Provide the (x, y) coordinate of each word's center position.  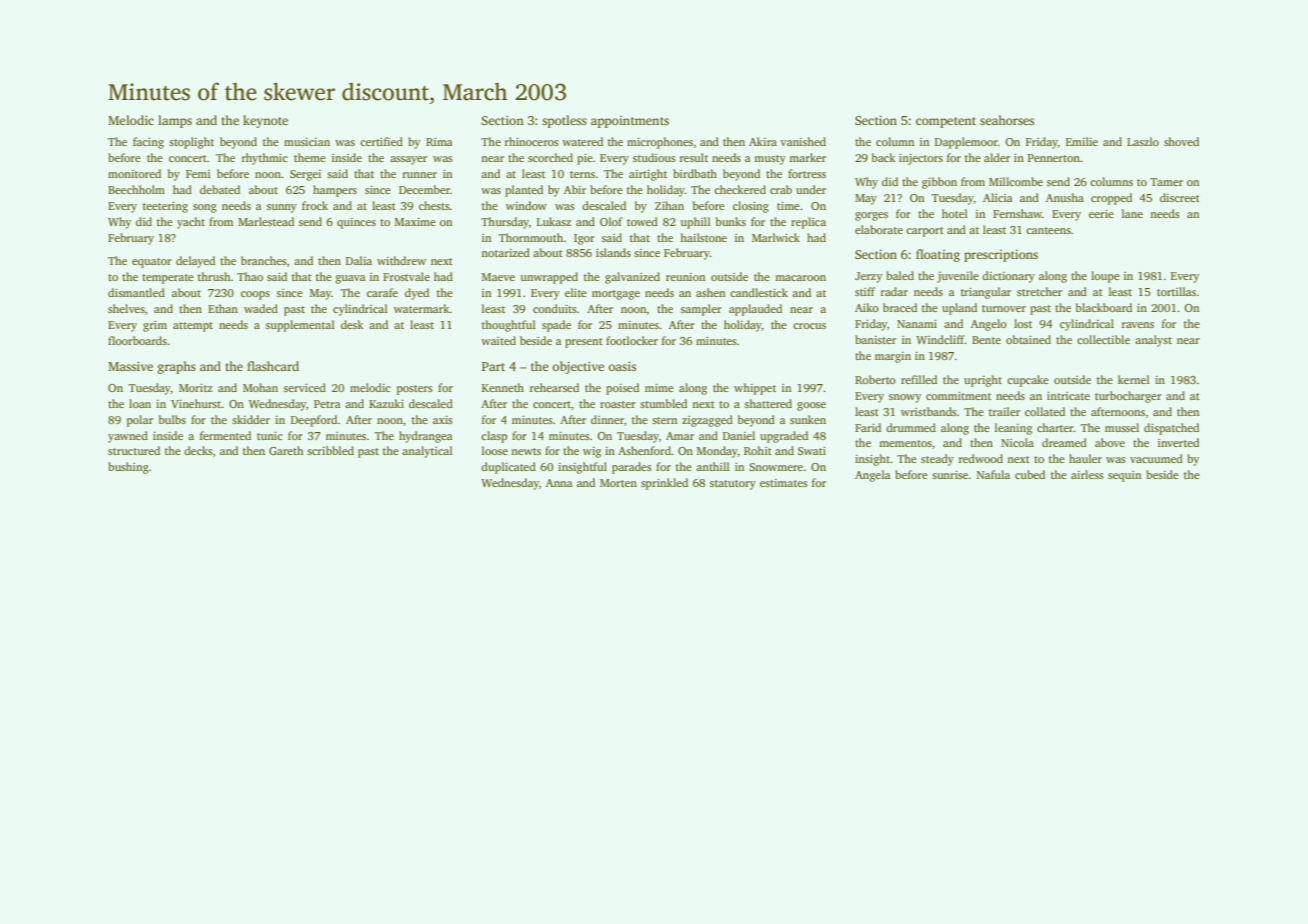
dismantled (136, 292)
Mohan (260, 387)
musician (307, 142)
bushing (128, 468)
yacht (191, 223)
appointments (630, 122)
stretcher (1039, 291)
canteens (1048, 230)
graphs (177, 367)
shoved (1181, 141)
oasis (622, 366)
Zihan (669, 205)
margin (893, 357)
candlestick (759, 292)
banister (875, 339)
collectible (1103, 339)
